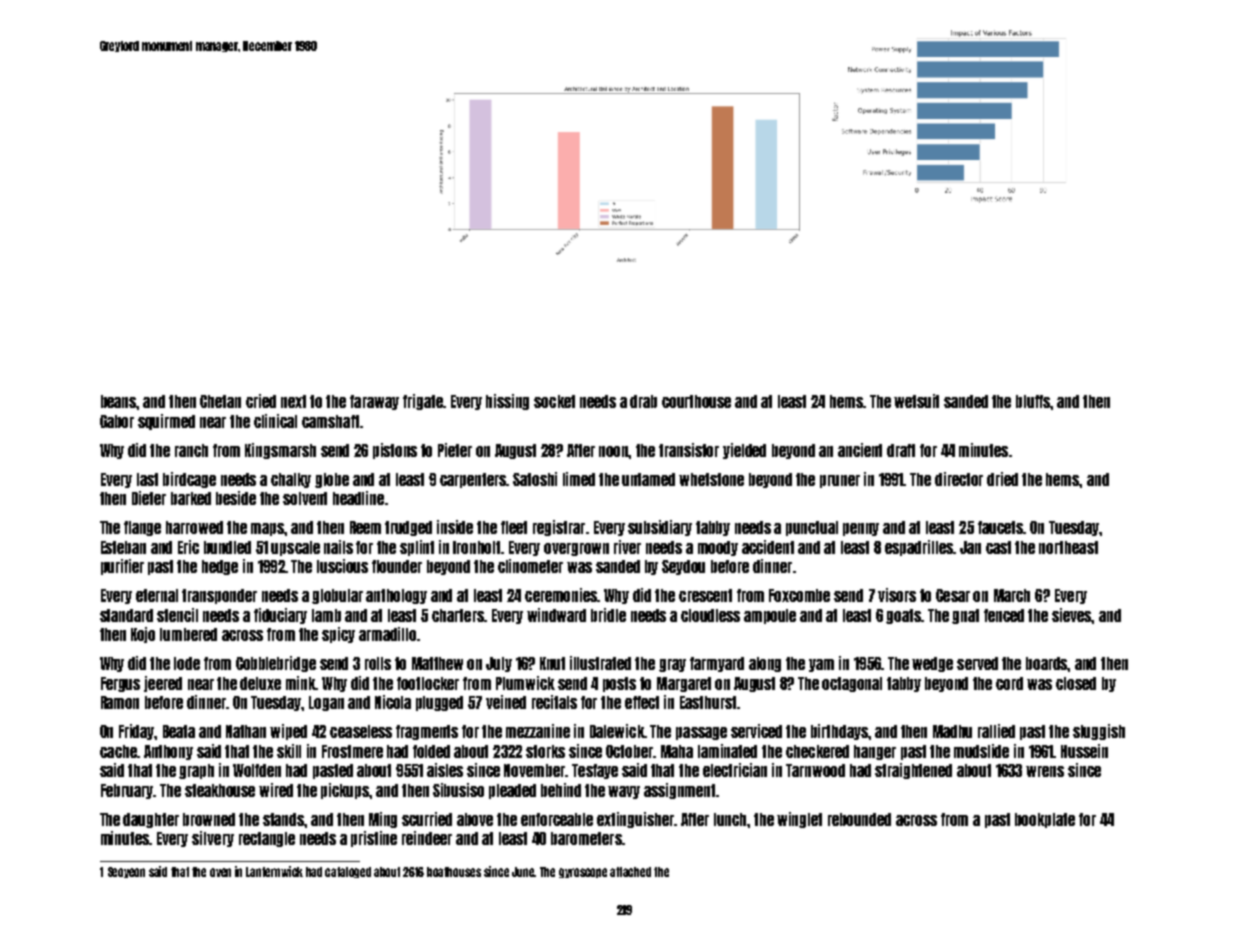 The height and width of the page is (952, 1233). What do you see at coordinates (1033, 401) in the page?
I see `bluffs` at bounding box center [1033, 401].
